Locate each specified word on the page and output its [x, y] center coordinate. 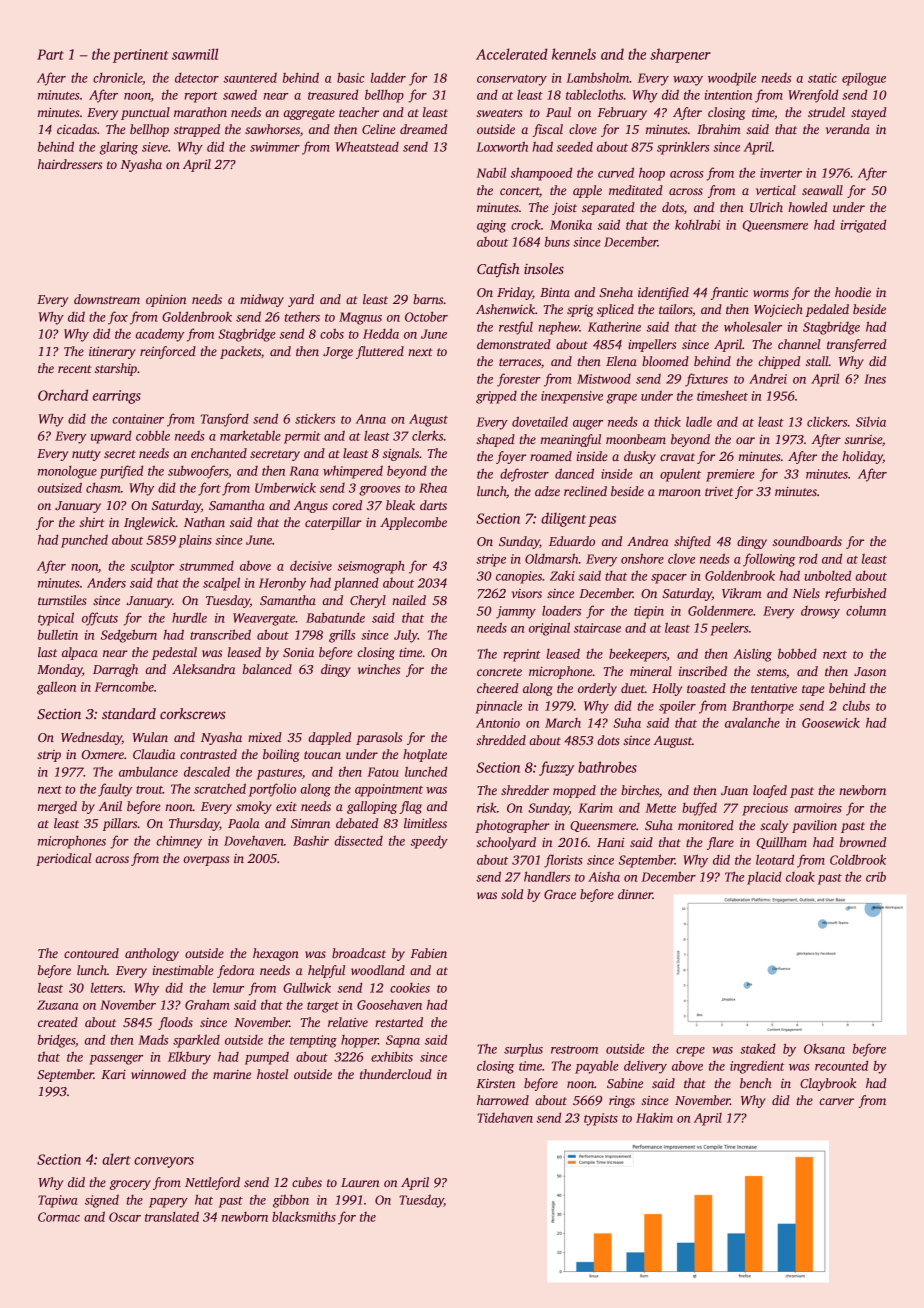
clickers [827, 421]
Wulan [150, 737]
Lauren [360, 1182]
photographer [512, 826]
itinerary [112, 353]
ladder [388, 78]
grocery [130, 1185]
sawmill [195, 54]
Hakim [654, 1117]
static [822, 78]
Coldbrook [858, 859]
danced [574, 473]
